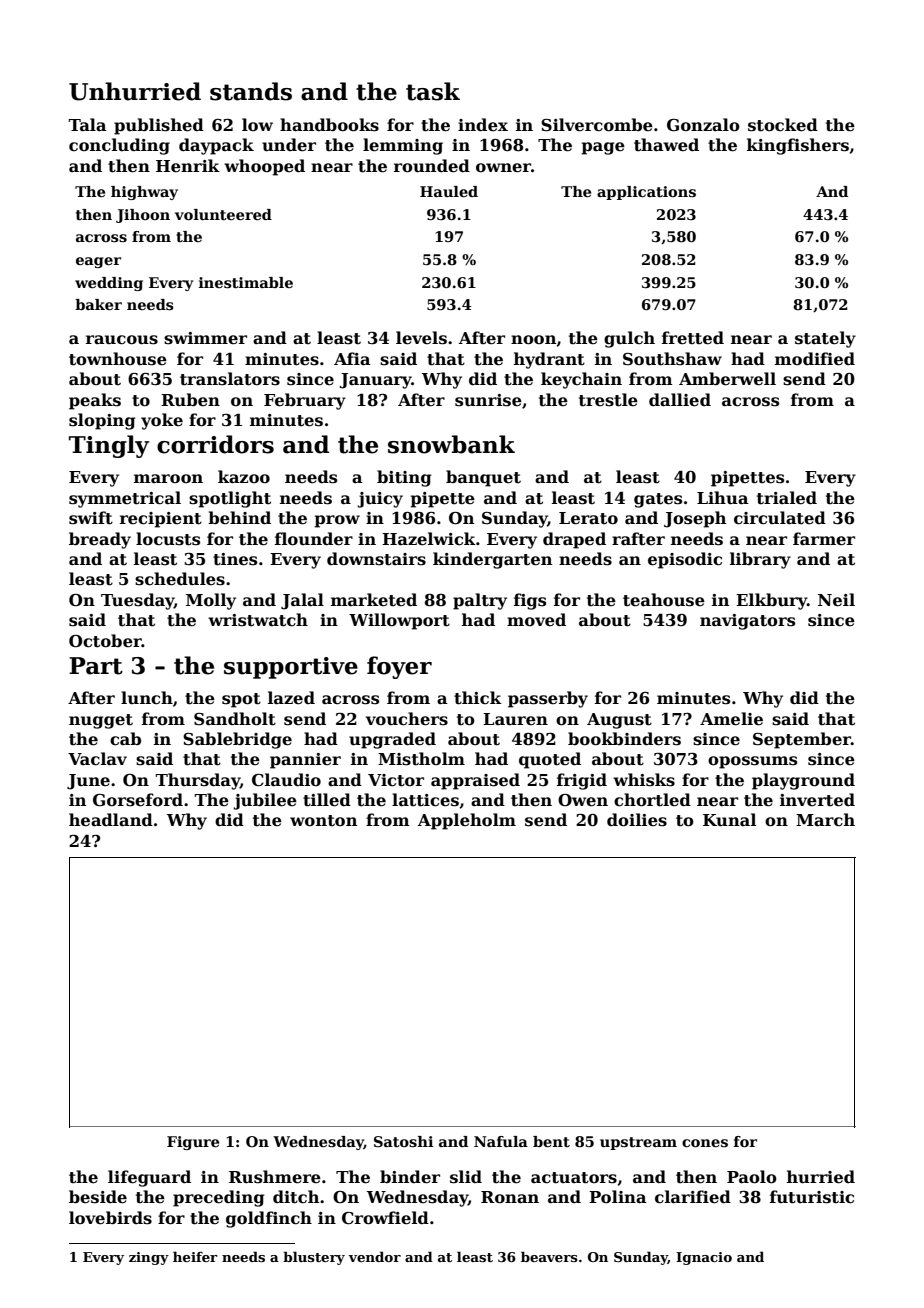 Image resolution: width=924 pixels, height=1308 pixels. What do you see at coordinates (403, 1141) in the screenshot?
I see `Satoshi` at bounding box center [403, 1141].
